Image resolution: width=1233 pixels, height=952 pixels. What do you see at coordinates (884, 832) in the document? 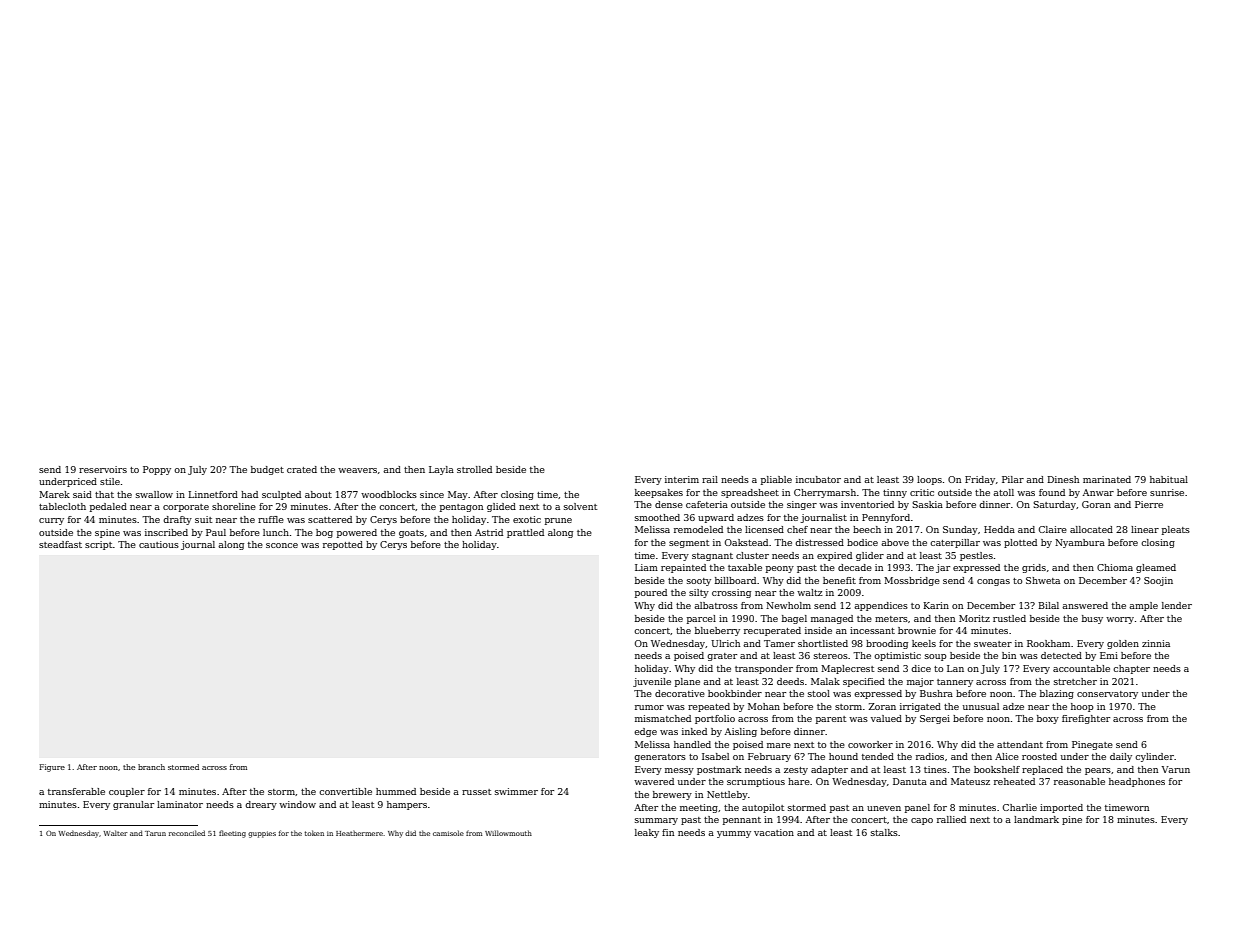
I see `stalks` at bounding box center [884, 832].
